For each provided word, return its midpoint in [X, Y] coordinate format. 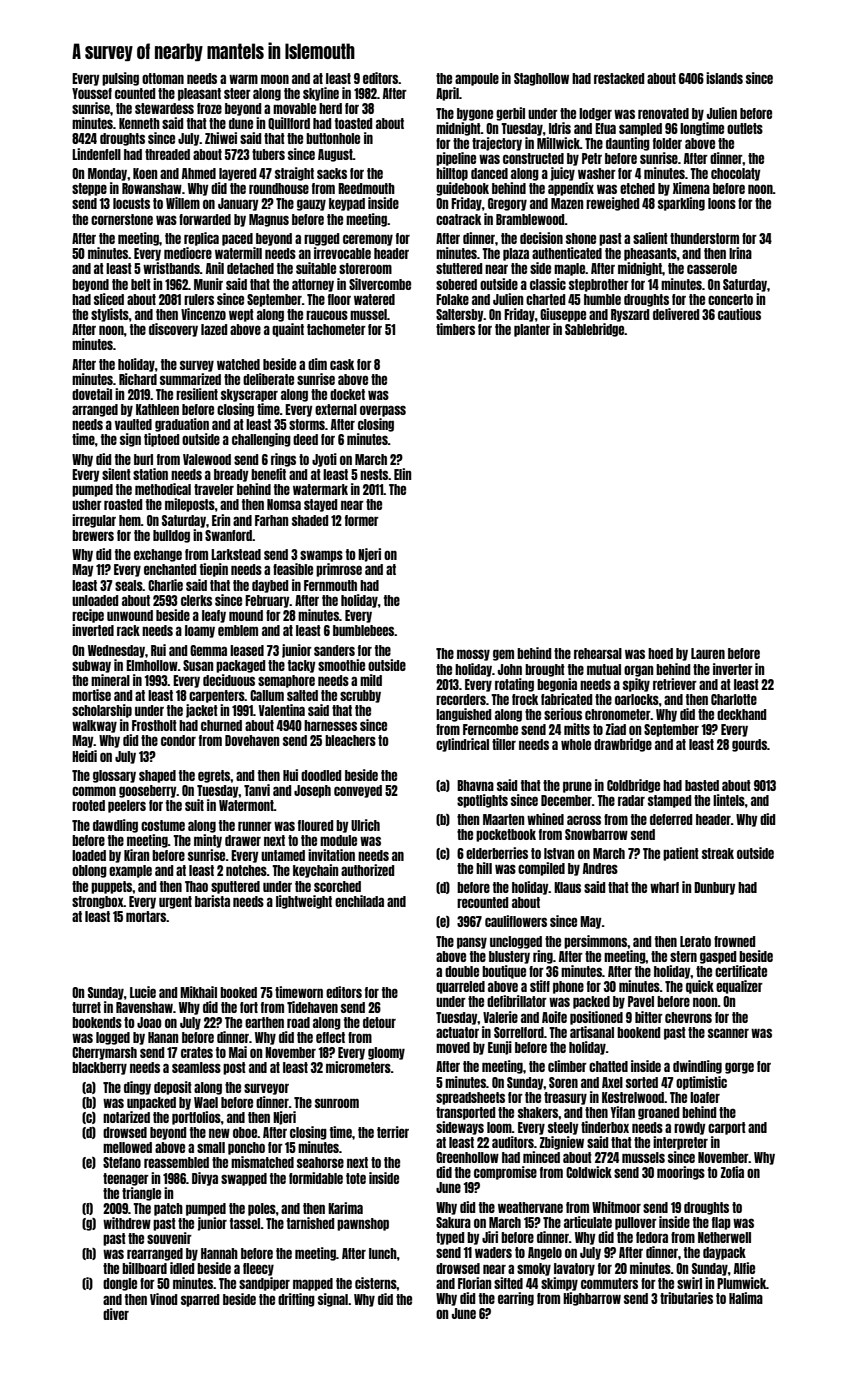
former [362, 520]
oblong [89, 871]
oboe [245, 1132]
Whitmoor [616, 1207]
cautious [739, 314]
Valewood [207, 459]
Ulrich [365, 825]
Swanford [229, 535]
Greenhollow [467, 1157]
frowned [734, 941]
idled [182, 1268]
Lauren [708, 653]
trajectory [497, 144]
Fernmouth [330, 585]
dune [241, 123]
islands [724, 78]
